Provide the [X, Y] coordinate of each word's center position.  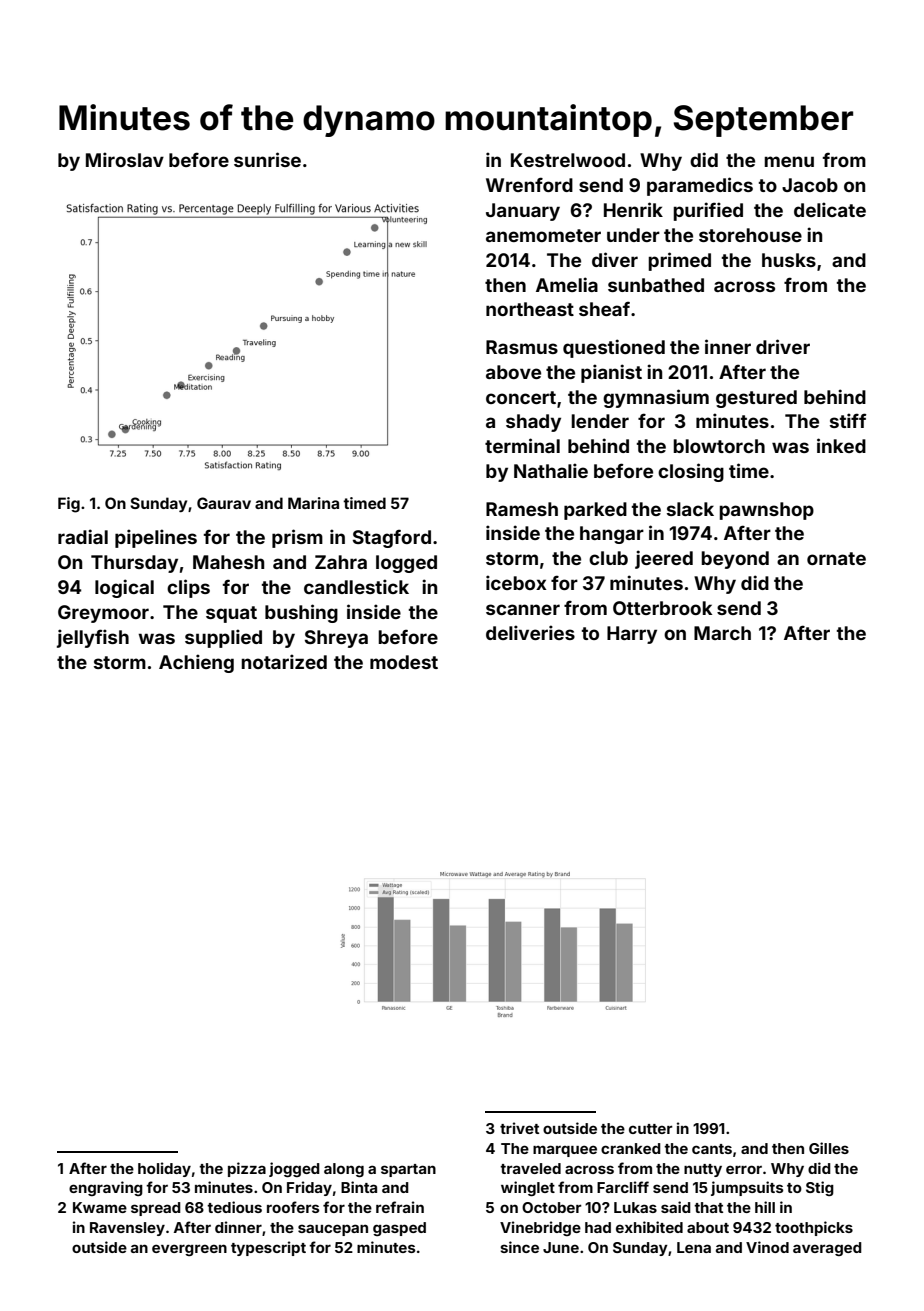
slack [690, 509]
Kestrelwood [568, 160]
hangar [612, 535]
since [519, 1247]
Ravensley [127, 1229]
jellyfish [93, 638]
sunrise [267, 159]
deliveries [530, 632]
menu [789, 161]
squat [231, 614]
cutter [651, 1129]
